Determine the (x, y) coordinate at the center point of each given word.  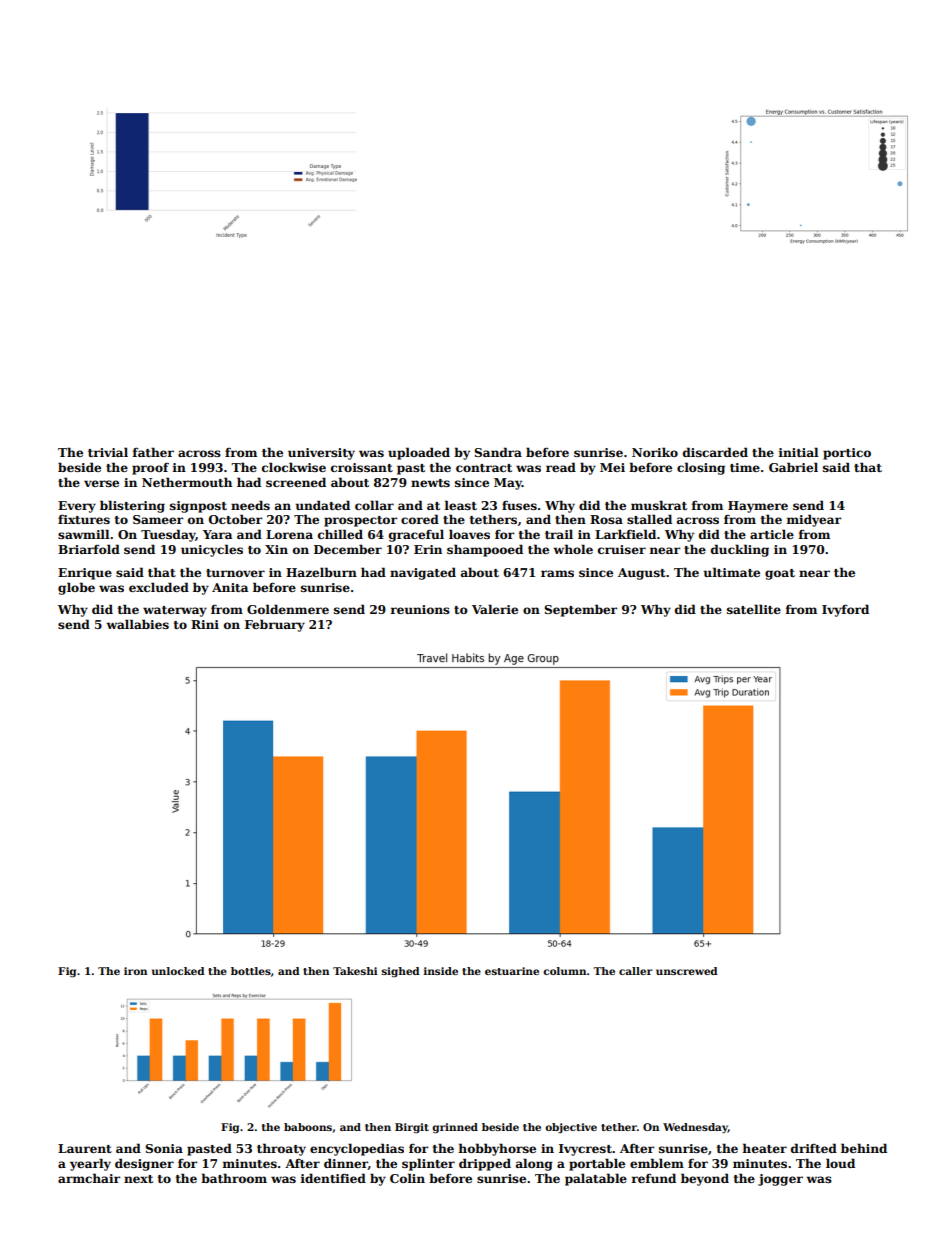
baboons (308, 1127)
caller (636, 971)
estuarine (512, 971)
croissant (362, 467)
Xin (276, 549)
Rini (205, 624)
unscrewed (687, 971)
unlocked (178, 971)
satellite (754, 609)
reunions (420, 609)
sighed (401, 972)
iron (135, 971)
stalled (649, 519)
